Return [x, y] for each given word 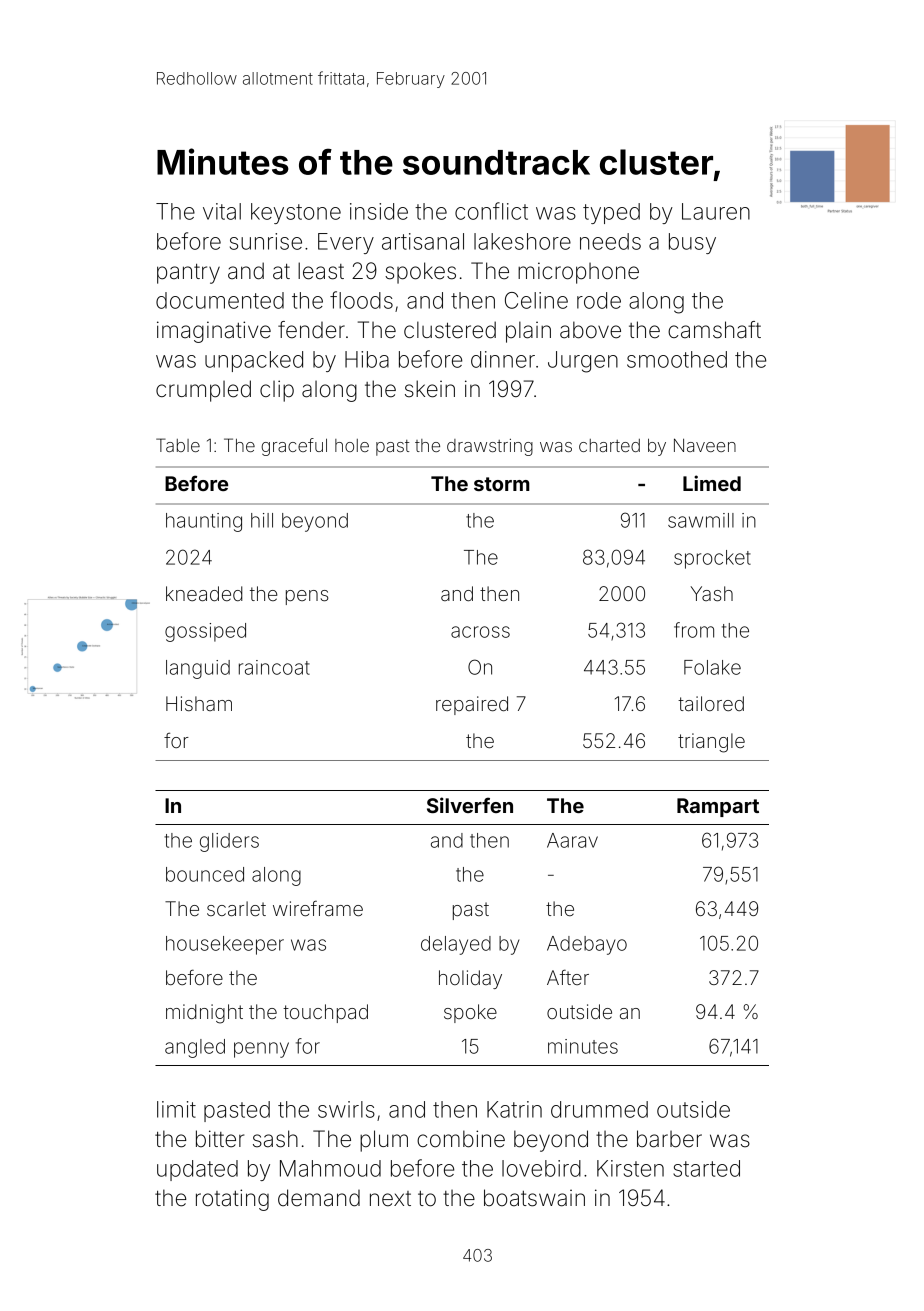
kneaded [204, 593]
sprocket [712, 559]
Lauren [716, 211]
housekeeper [225, 945]
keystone [296, 213]
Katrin [514, 1109]
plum [384, 1141]
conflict [491, 211]
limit [176, 1109]
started [706, 1168]
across [480, 632]
